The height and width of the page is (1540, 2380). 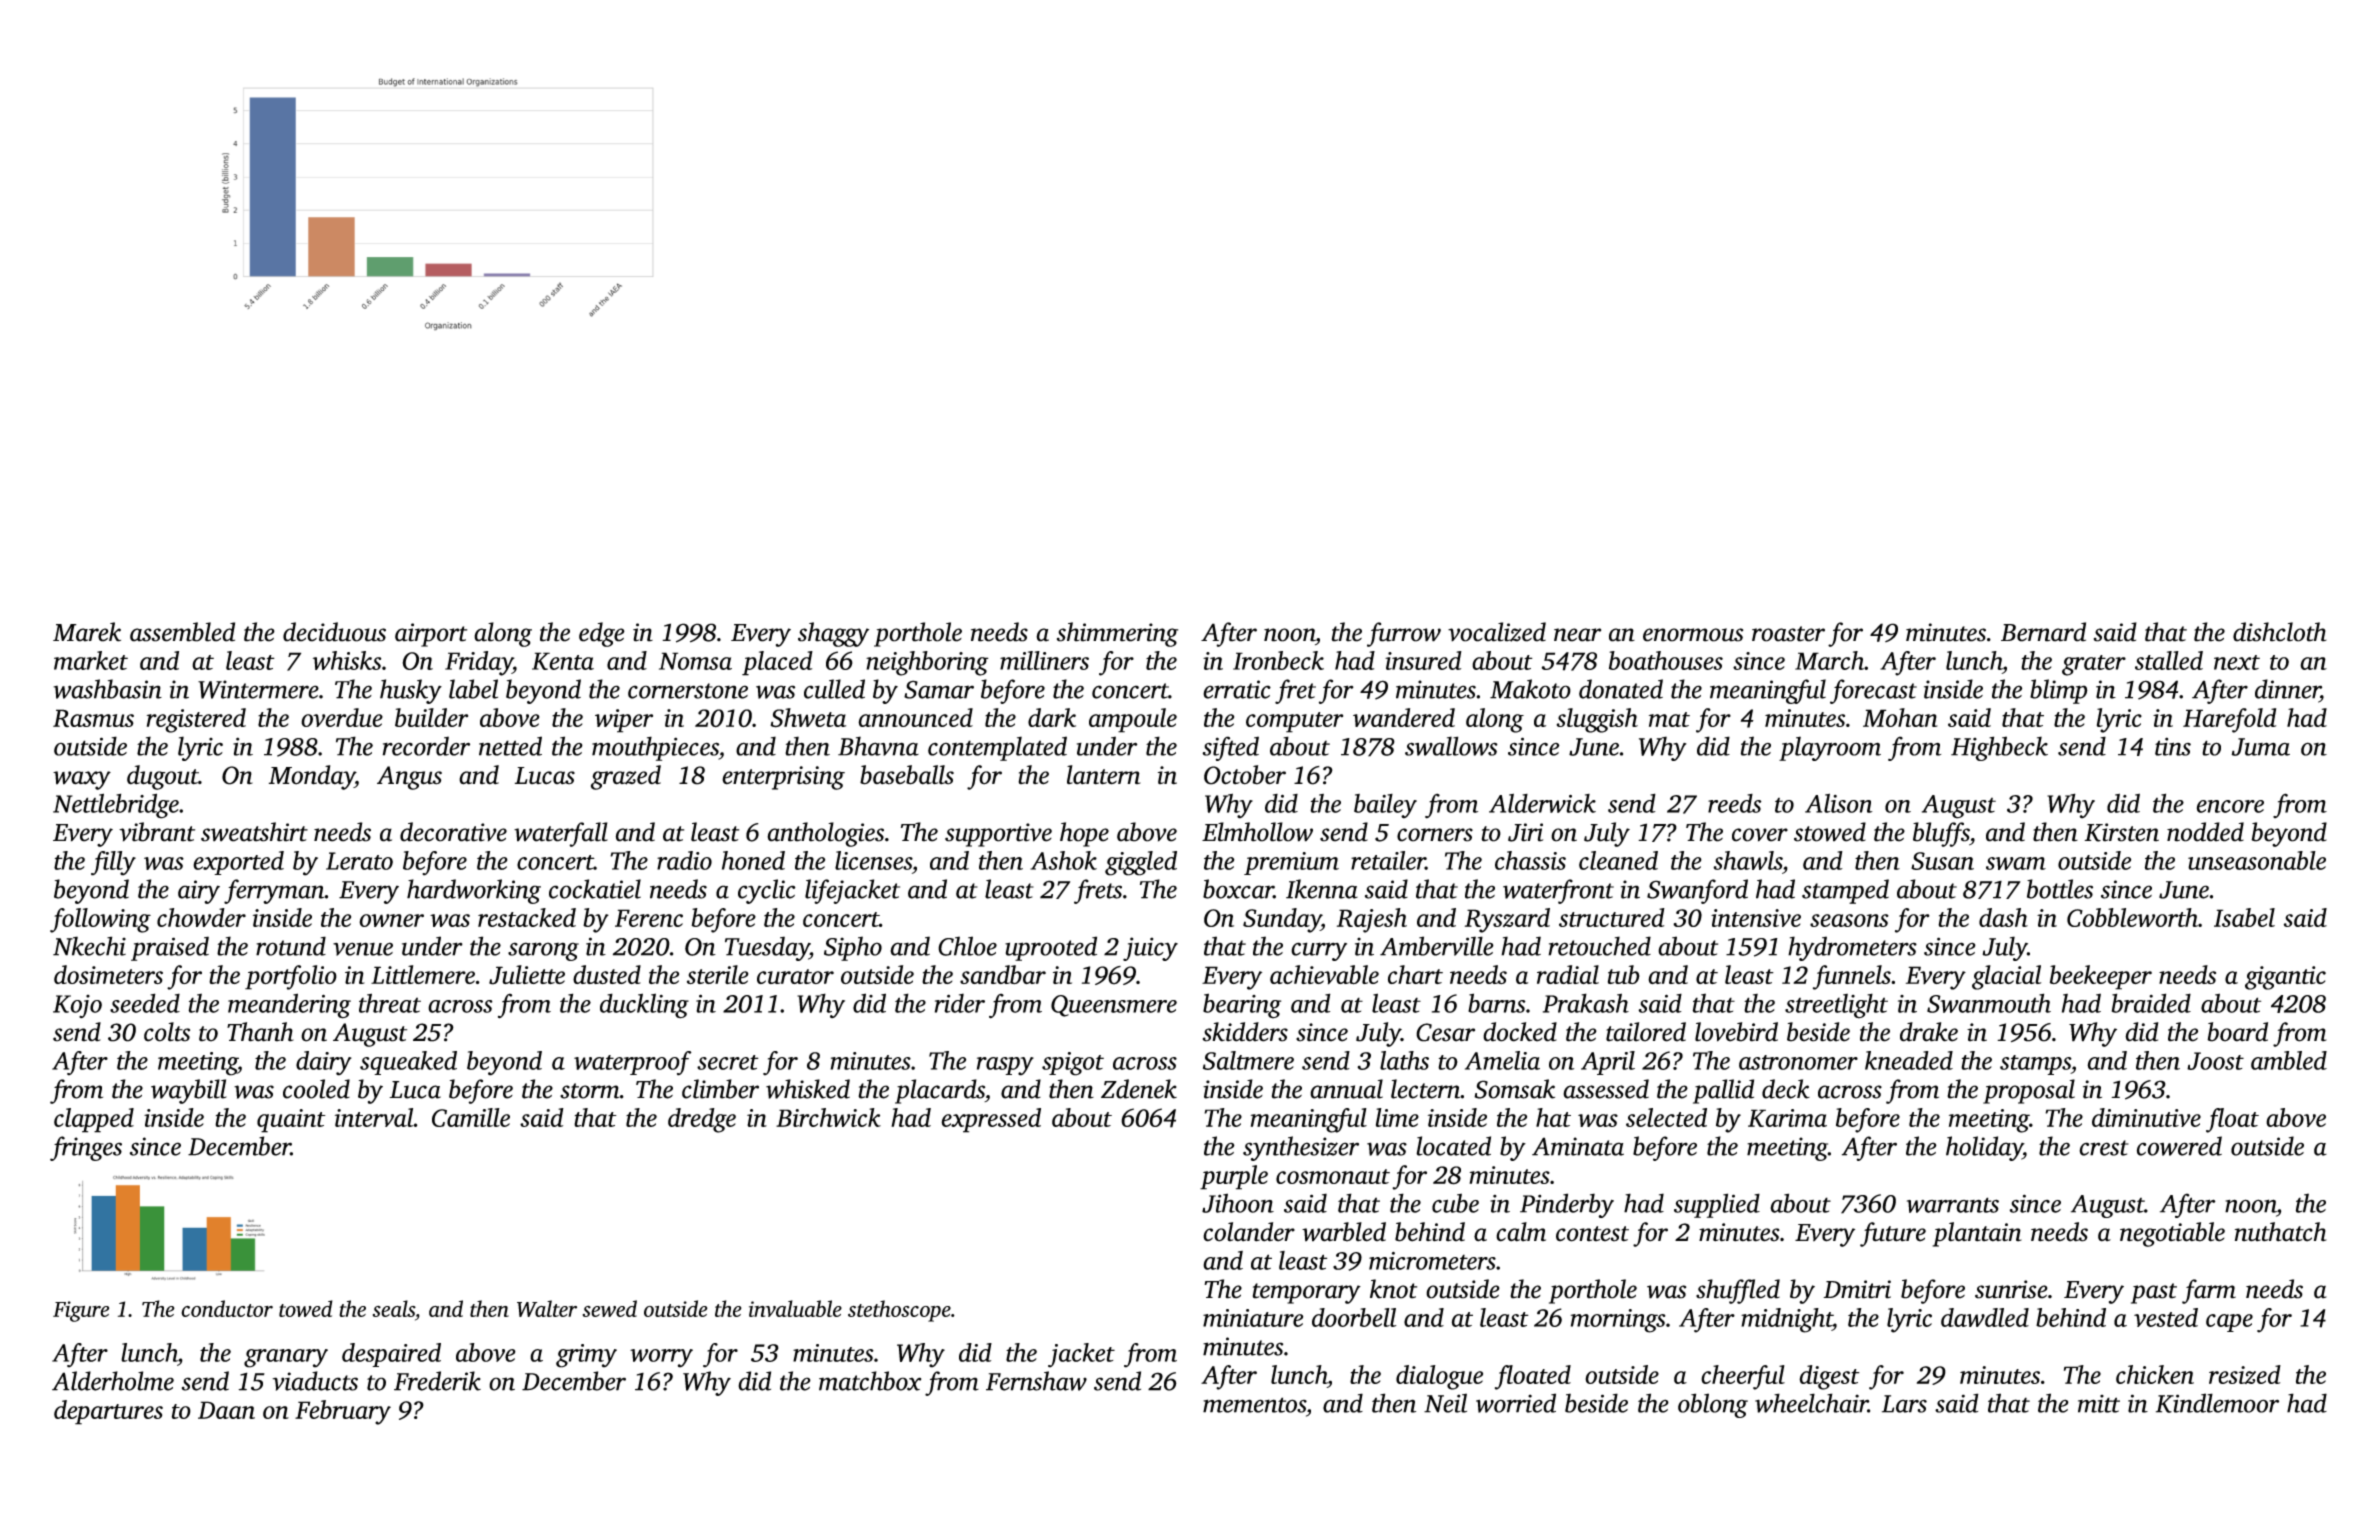 I want to click on mementos, so click(x=1254, y=1405).
